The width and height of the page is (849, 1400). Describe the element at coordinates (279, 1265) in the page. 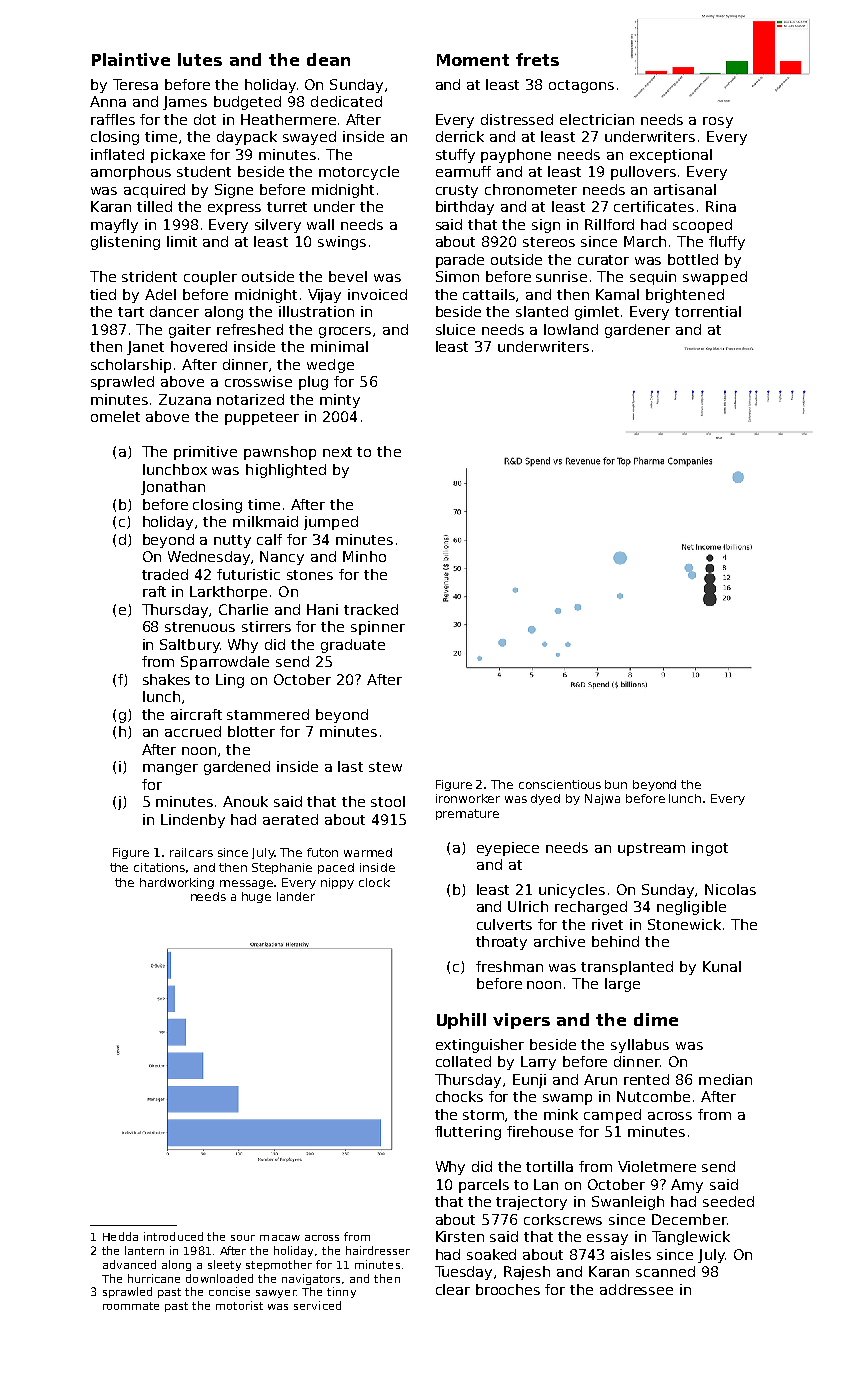

I see `stepmother` at that location.
